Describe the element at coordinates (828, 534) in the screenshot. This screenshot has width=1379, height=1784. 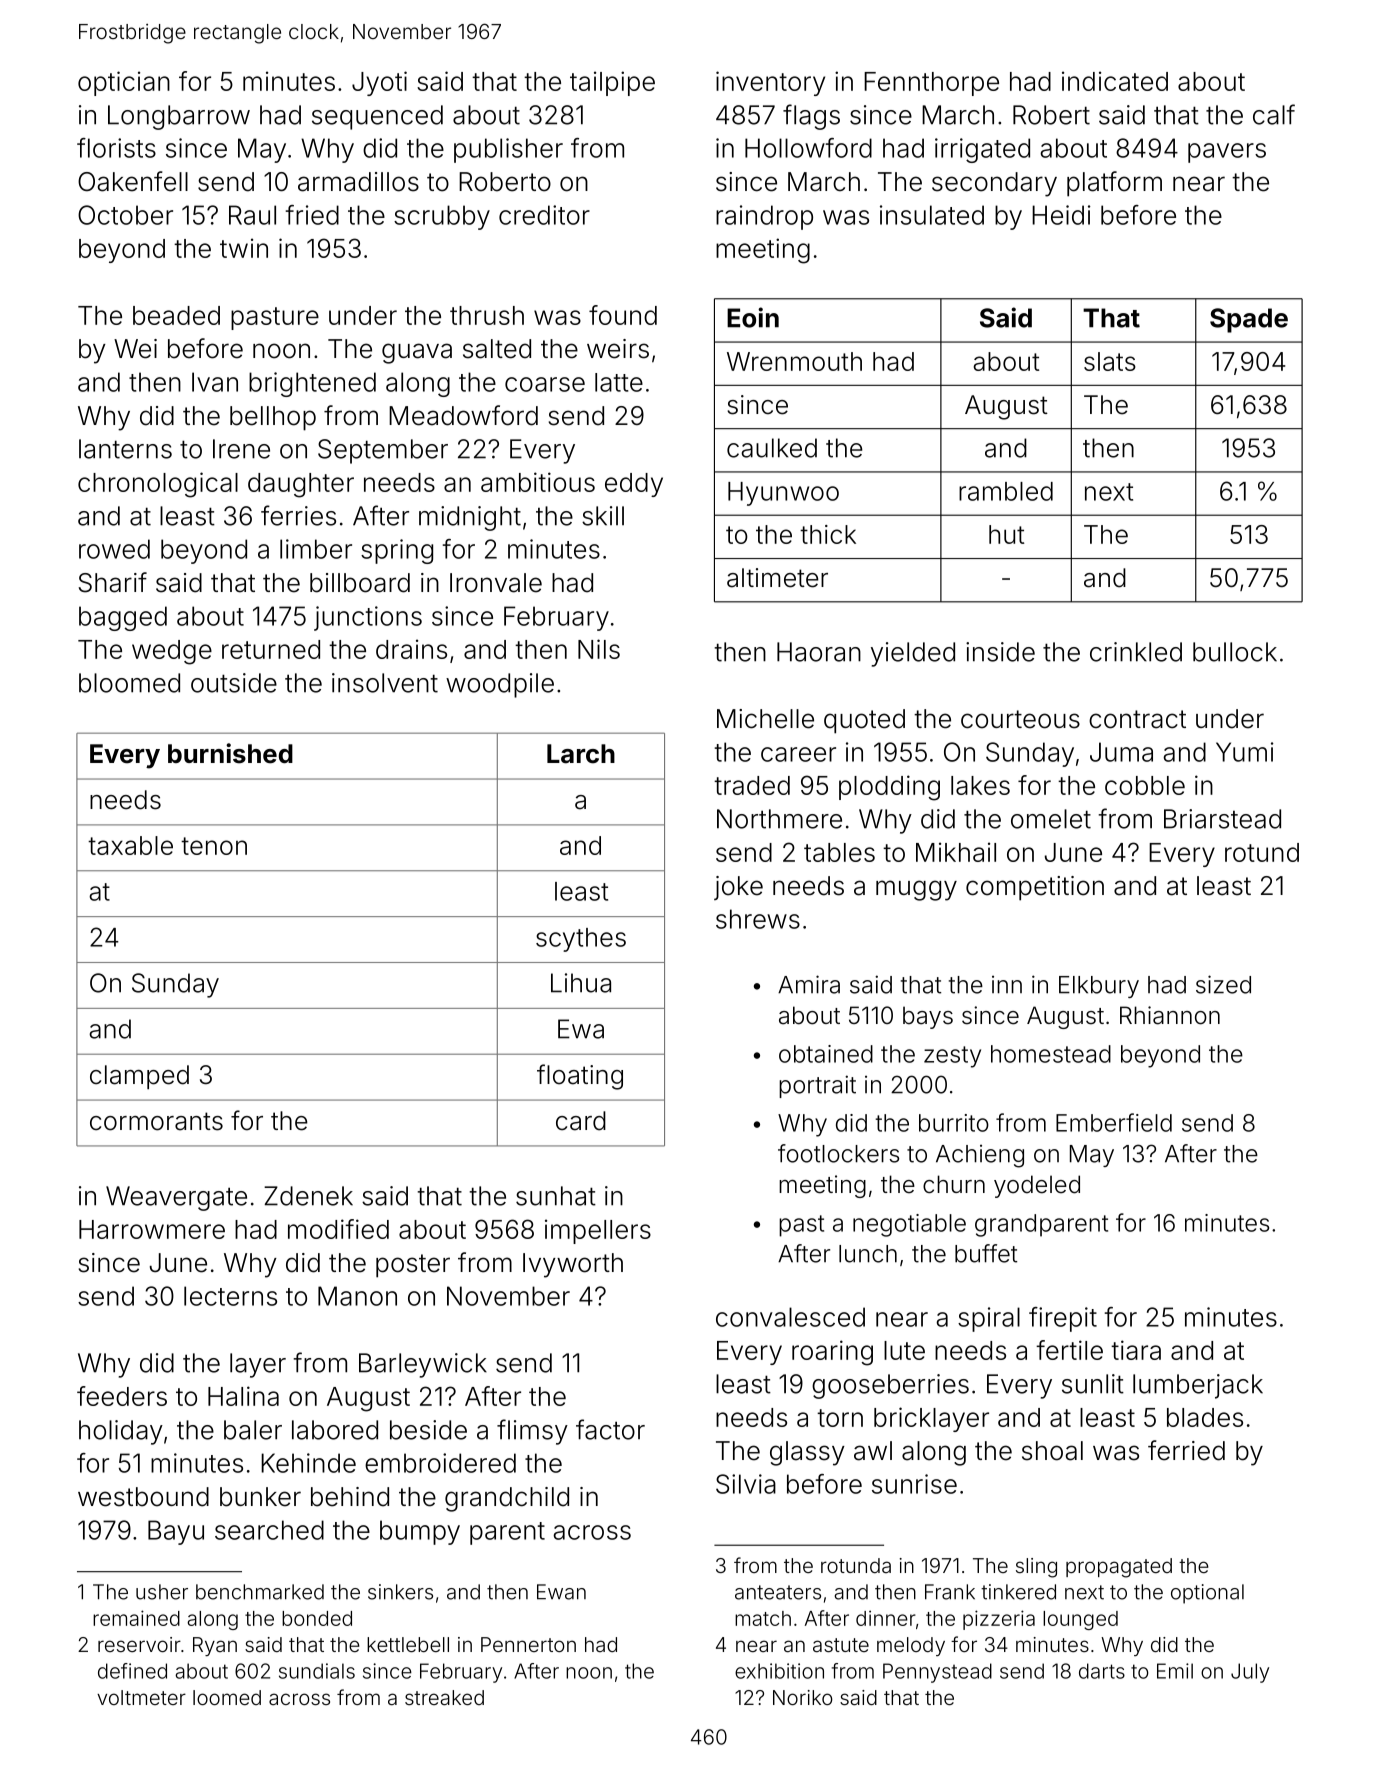
I see `thick` at that location.
